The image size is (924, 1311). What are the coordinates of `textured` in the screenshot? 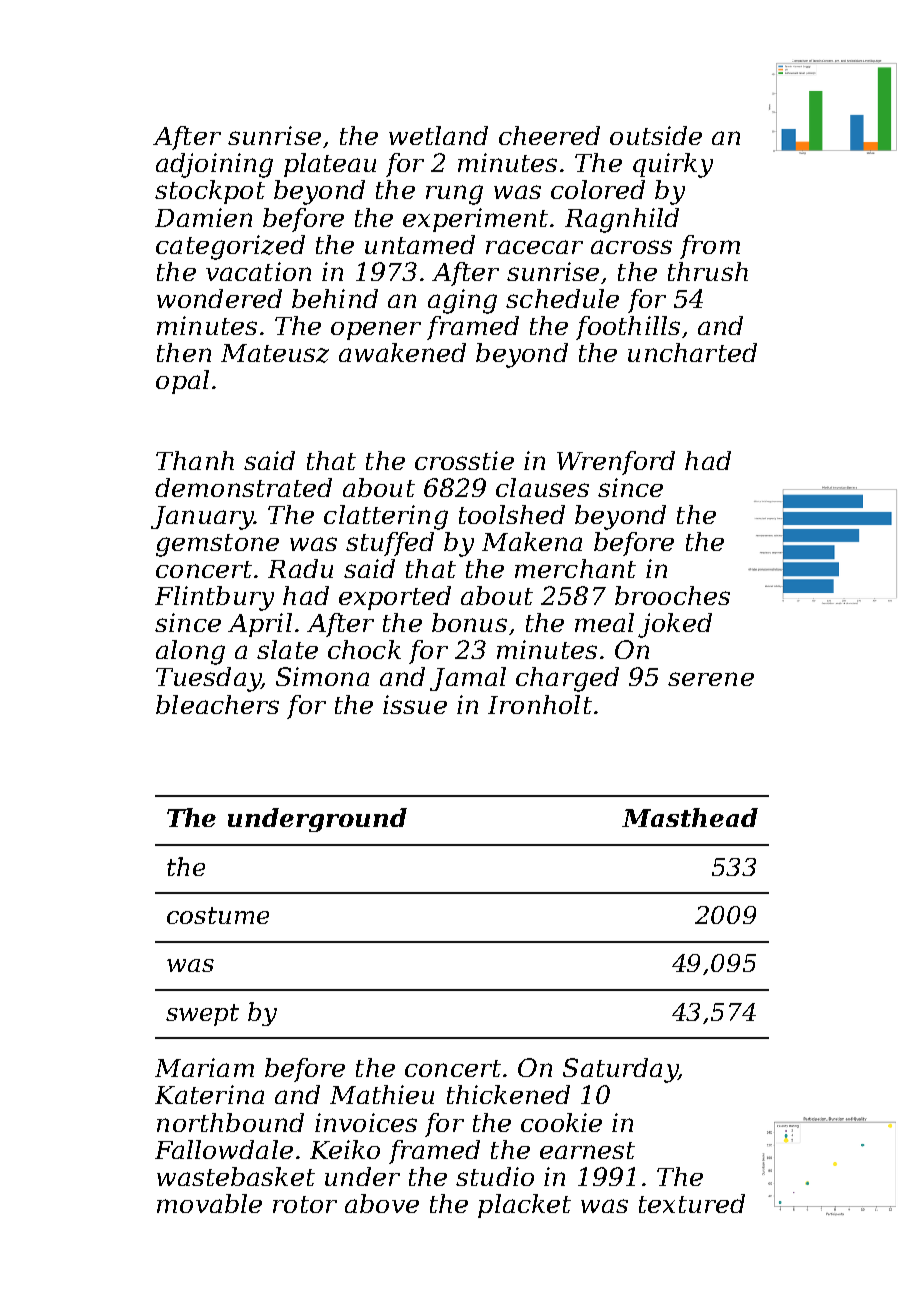 It's located at (692, 1203).
